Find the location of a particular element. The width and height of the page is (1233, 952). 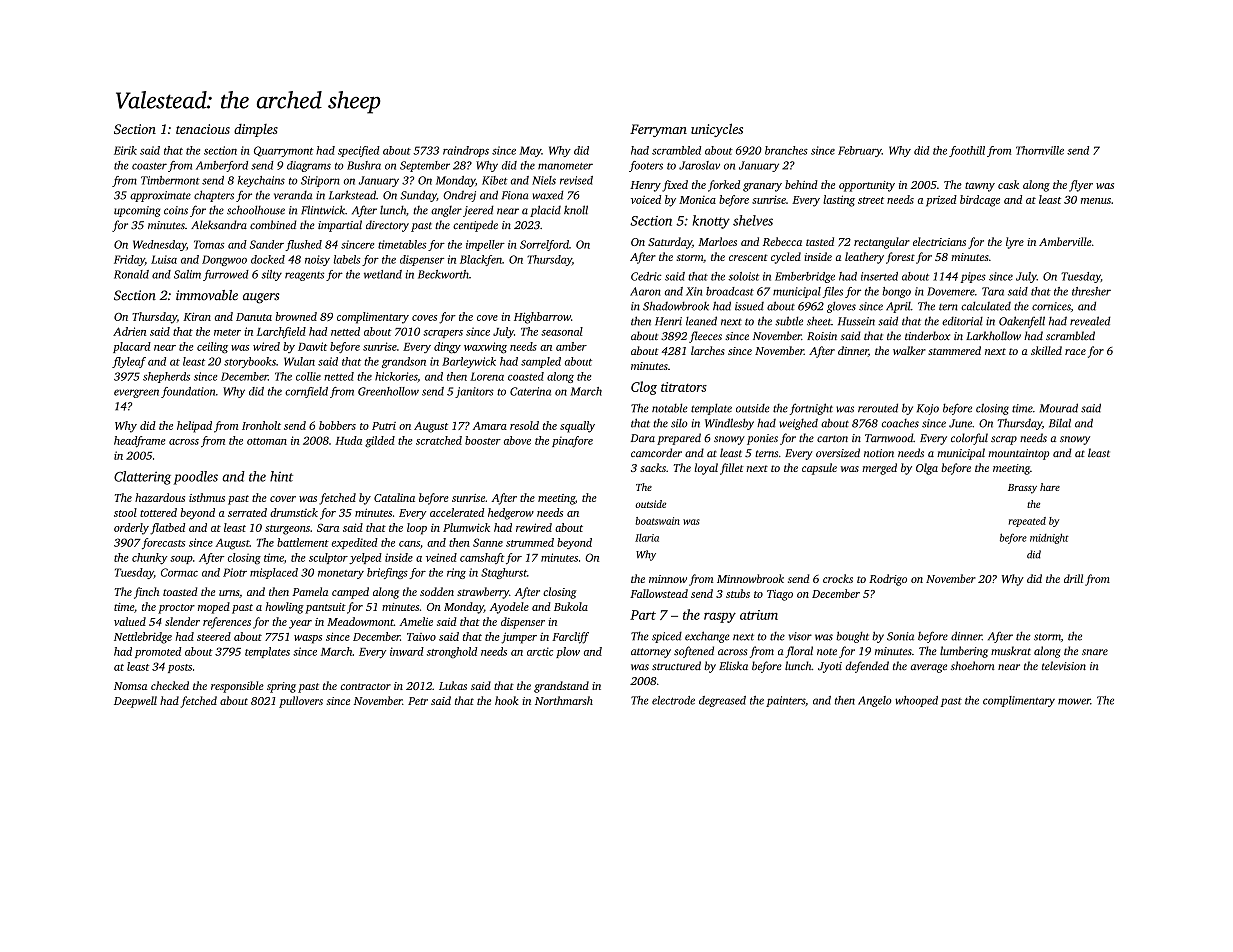

fixed is located at coordinates (675, 186).
